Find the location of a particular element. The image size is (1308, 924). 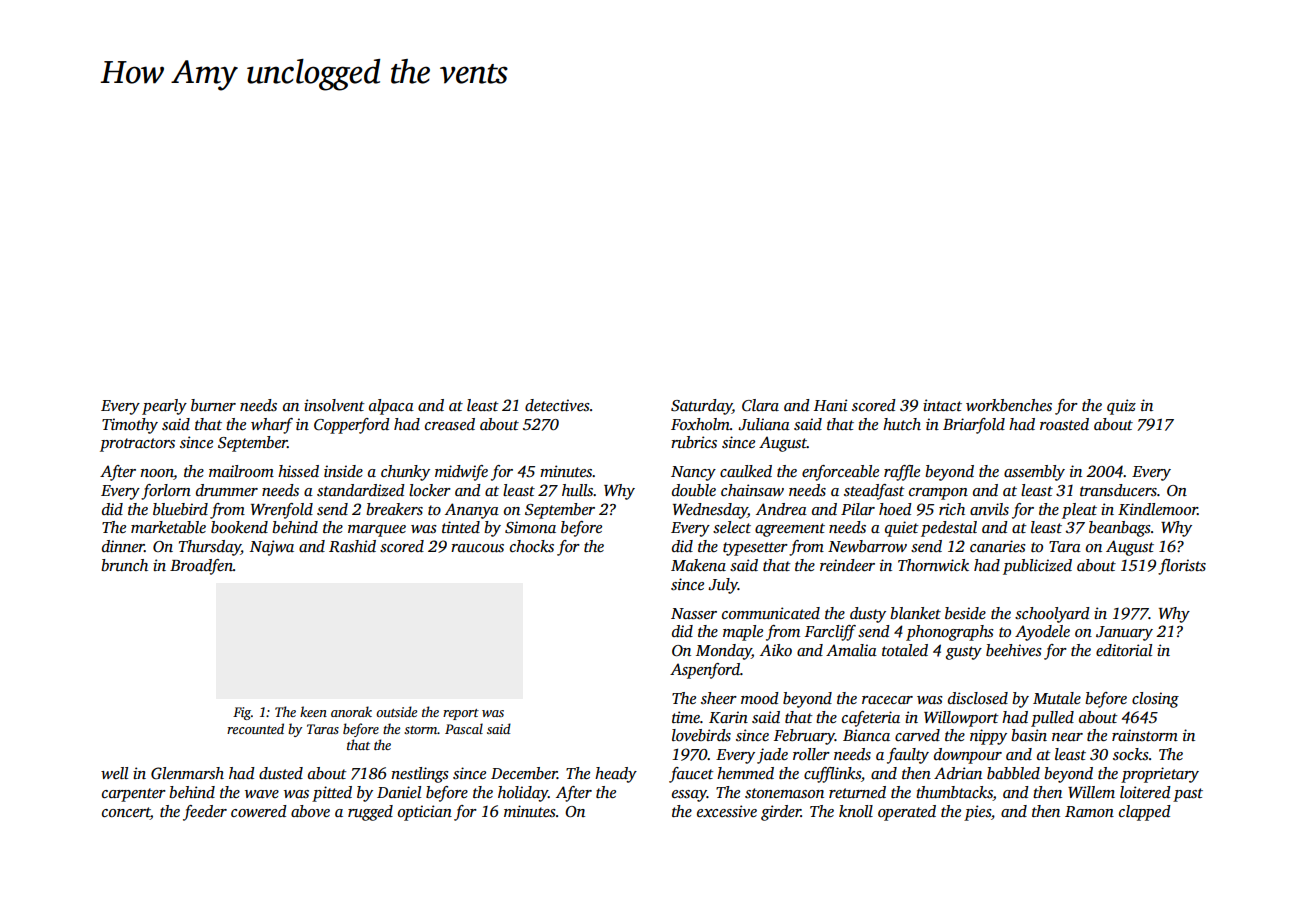

Fig is located at coordinates (242, 713).
